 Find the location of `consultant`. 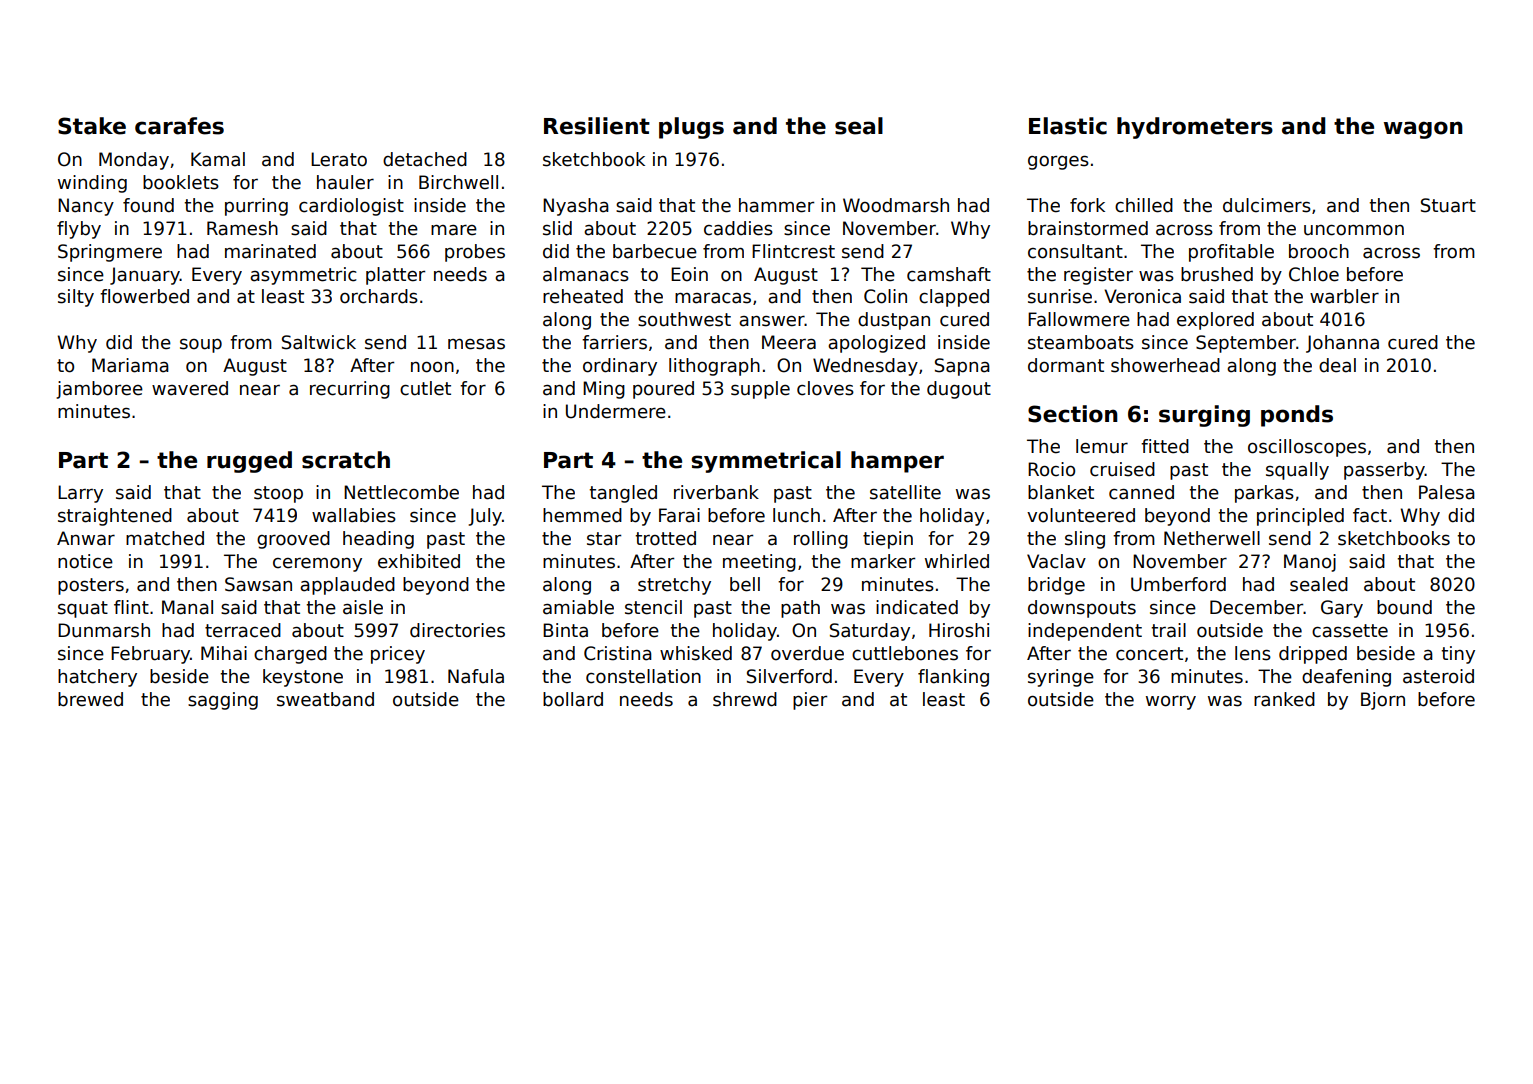

consultant is located at coordinates (1075, 251).
